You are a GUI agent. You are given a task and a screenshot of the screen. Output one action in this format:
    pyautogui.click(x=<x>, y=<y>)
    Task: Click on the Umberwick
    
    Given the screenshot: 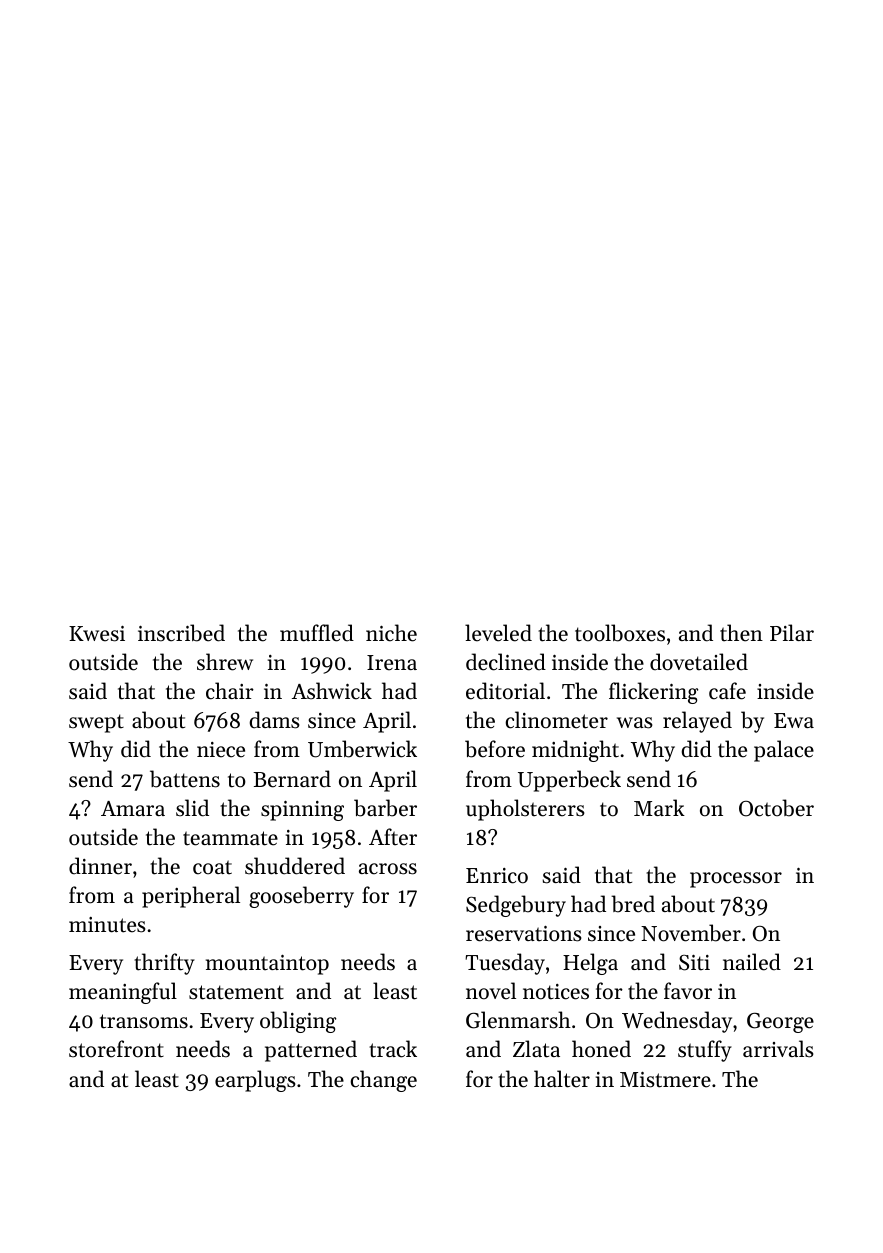 What is the action you would take?
    pyautogui.click(x=362, y=749)
